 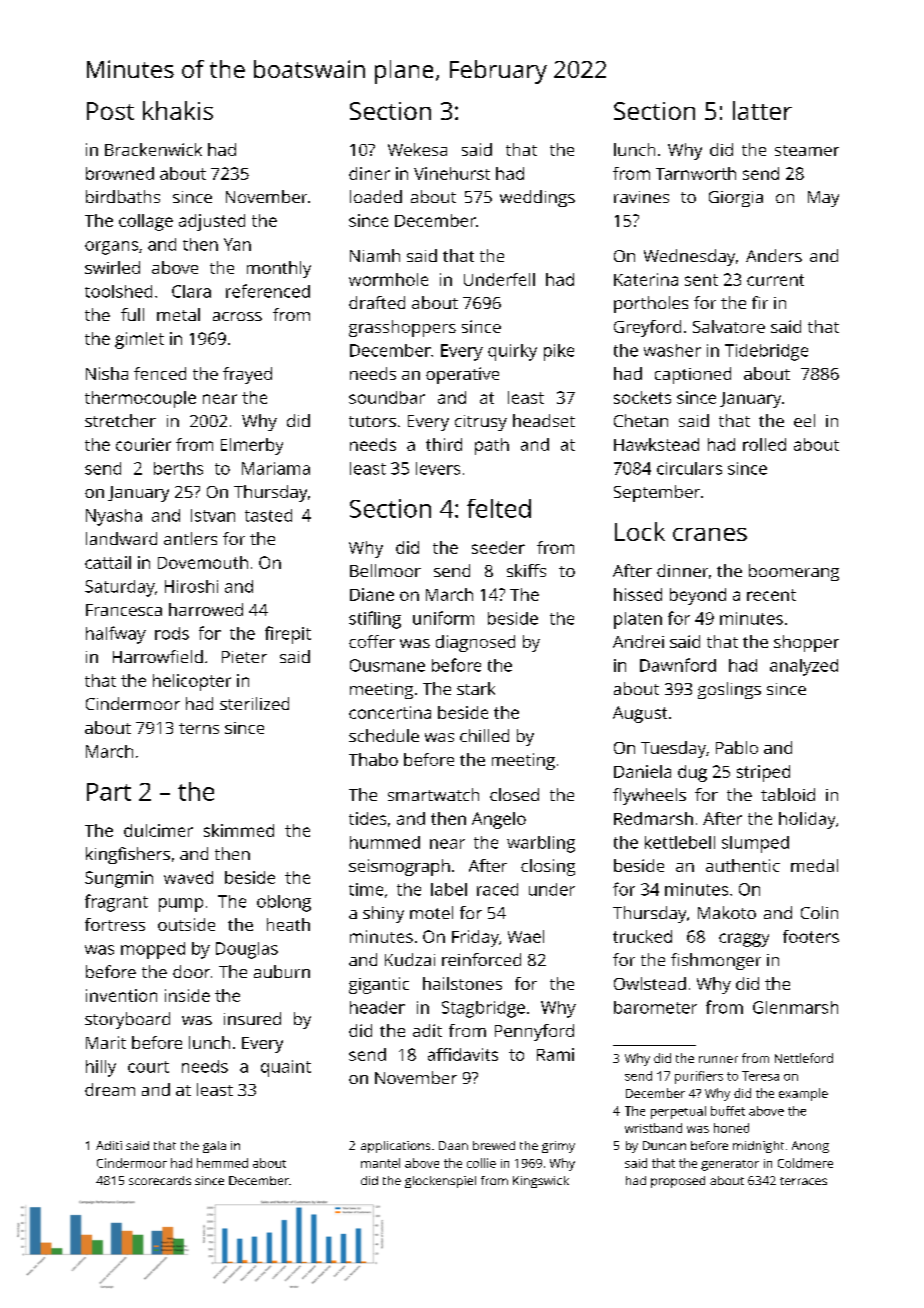 What do you see at coordinates (119, 879) in the screenshot?
I see `Sungmin` at bounding box center [119, 879].
